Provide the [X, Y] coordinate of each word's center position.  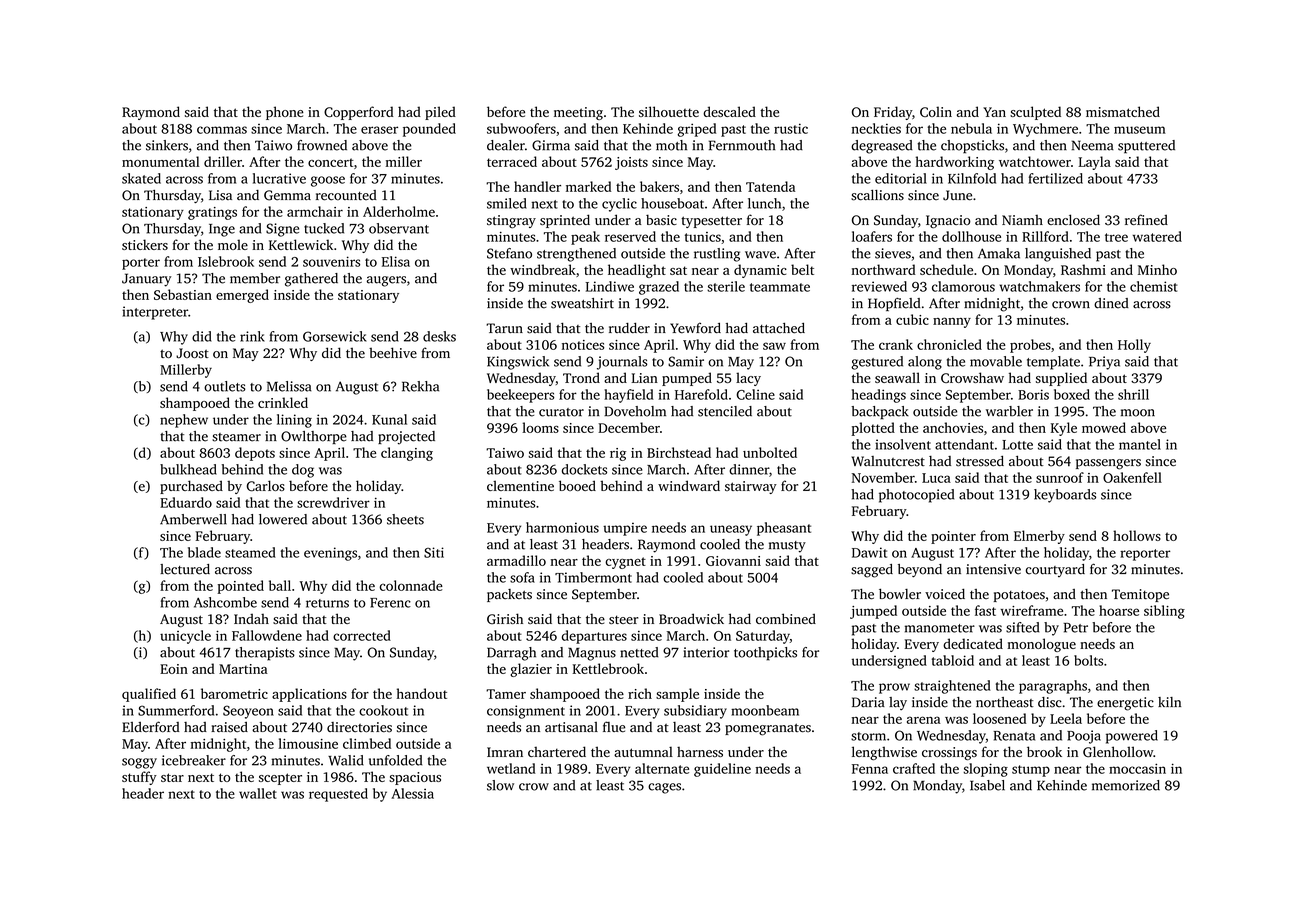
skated [141, 178]
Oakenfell [1132, 477]
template [1053, 363]
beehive [393, 352]
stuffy [139, 778]
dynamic [760, 271]
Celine [755, 394]
